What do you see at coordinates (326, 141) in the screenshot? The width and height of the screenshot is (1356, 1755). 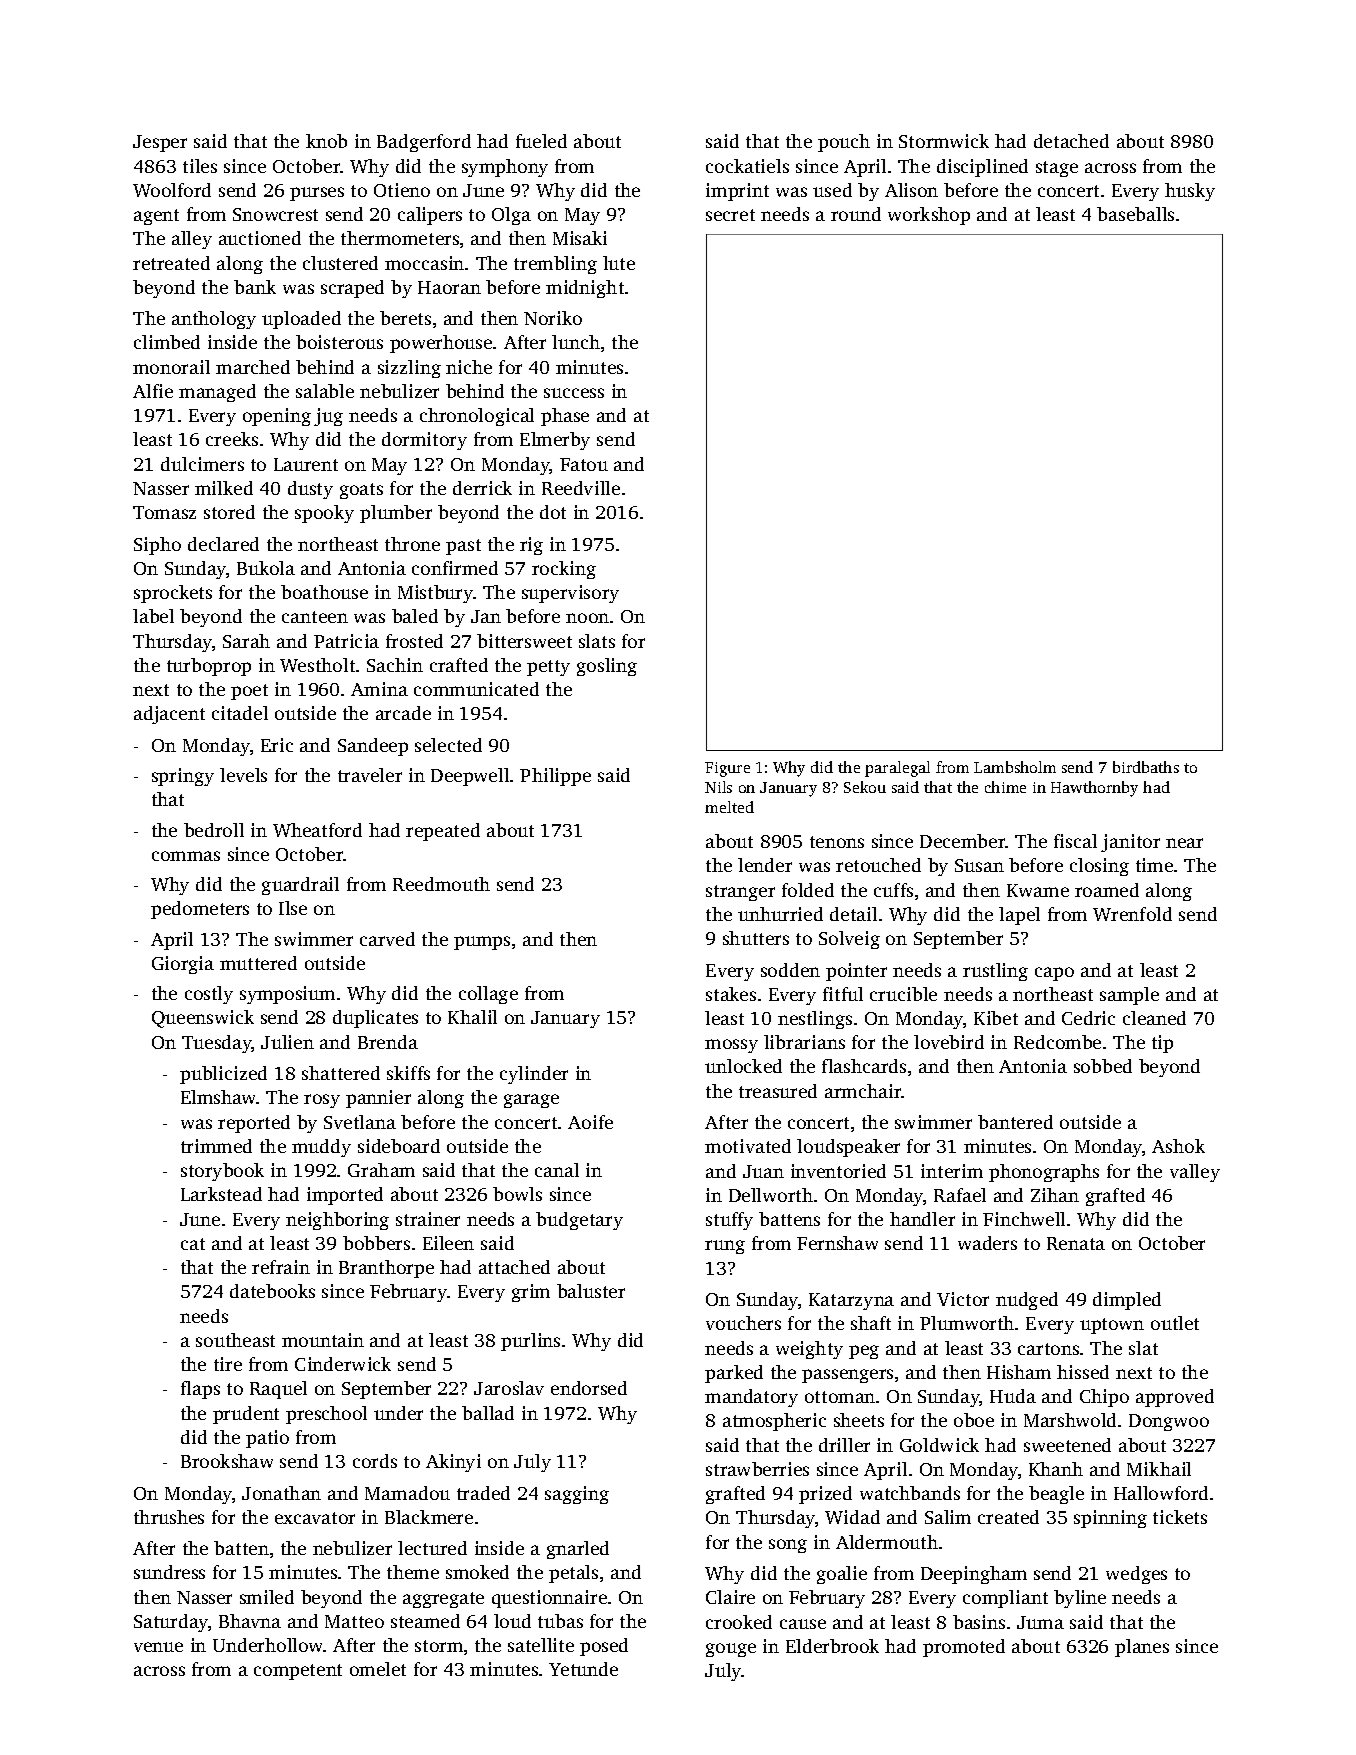 I see `knob` at bounding box center [326, 141].
